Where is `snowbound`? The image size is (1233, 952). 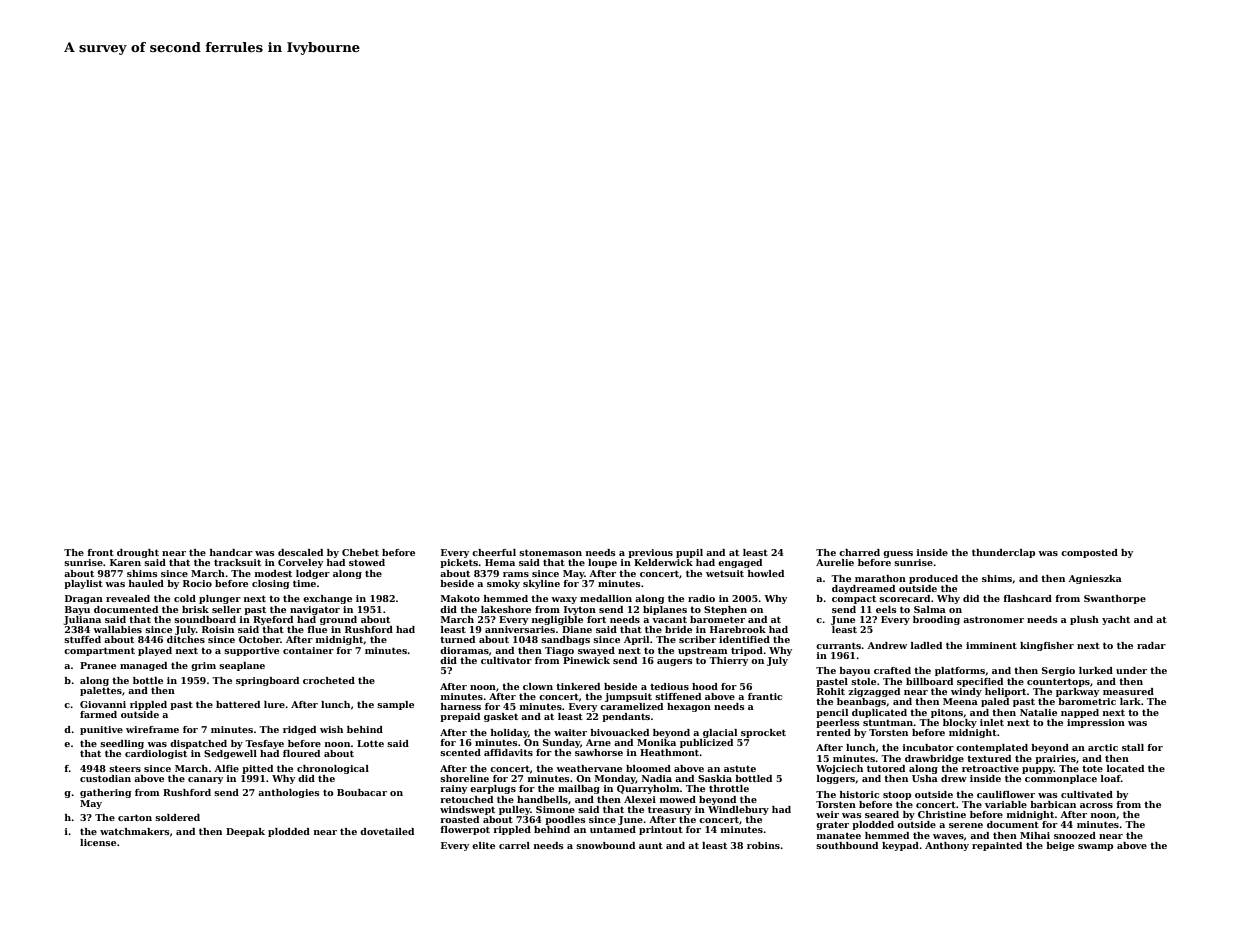
snowbound is located at coordinates (605, 845).
